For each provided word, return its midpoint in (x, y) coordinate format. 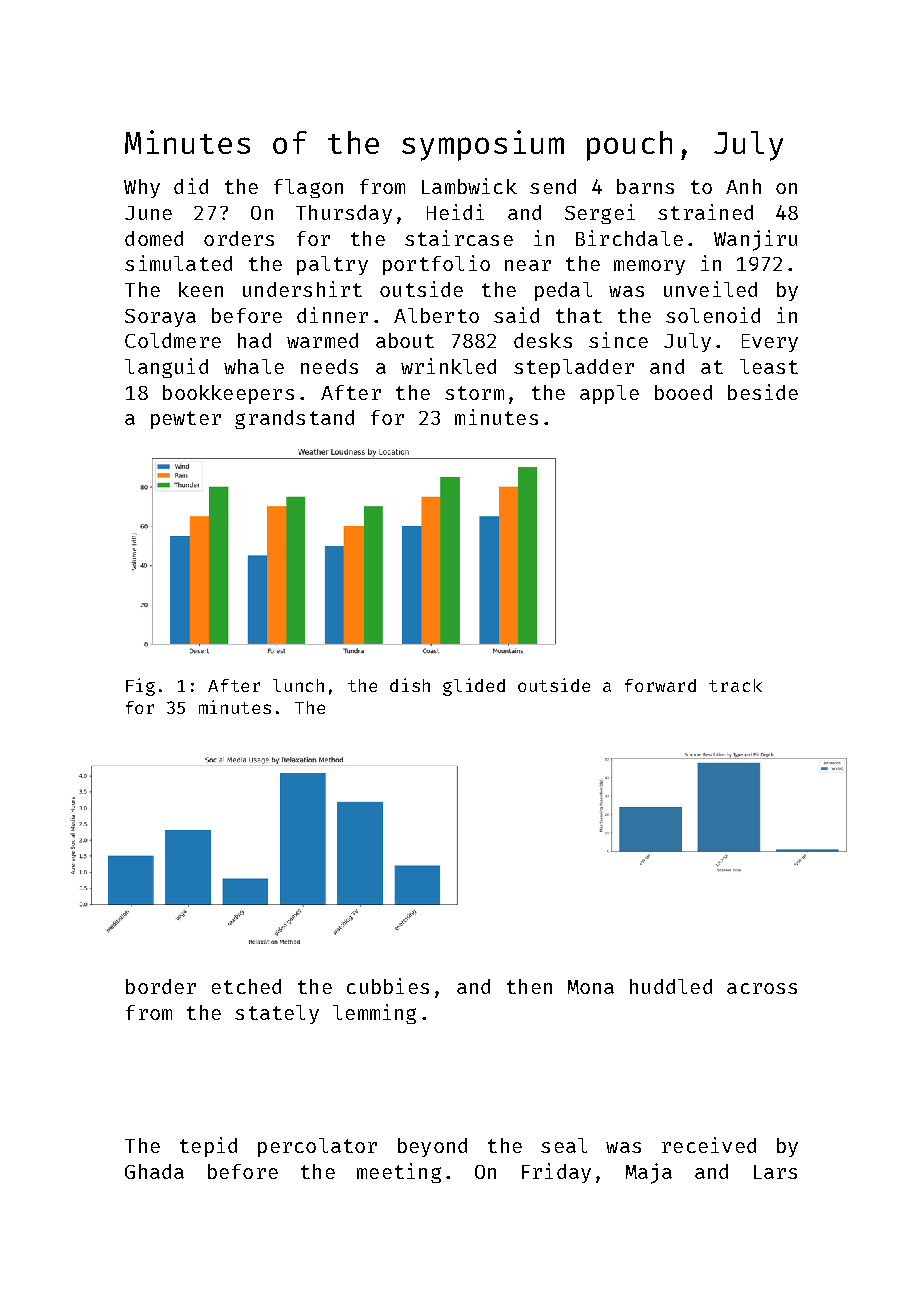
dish (410, 685)
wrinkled (448, 366)
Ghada (154, 1171)
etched (246, 986)
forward (660, 685)
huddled (671, 986)
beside (763, 392)
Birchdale (629, 238)
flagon (308, 188)
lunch (298, 685)
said (516, 315)
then (529, 986)
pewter (186, 420)
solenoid (713, 315)
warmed (322, 340)
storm (474, 393)
